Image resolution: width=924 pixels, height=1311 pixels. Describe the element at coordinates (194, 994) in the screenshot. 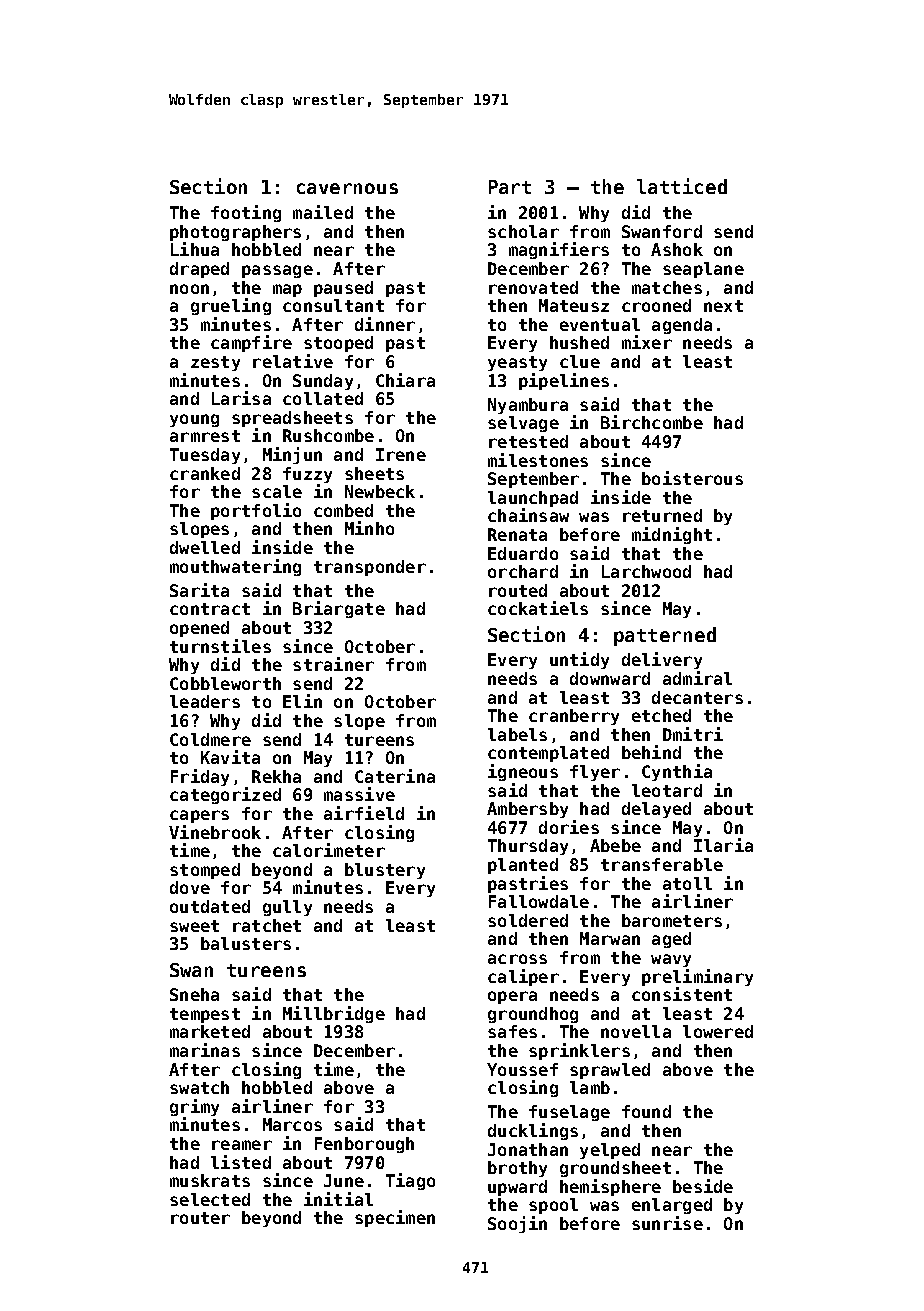

I see `Sneha` at that location.
